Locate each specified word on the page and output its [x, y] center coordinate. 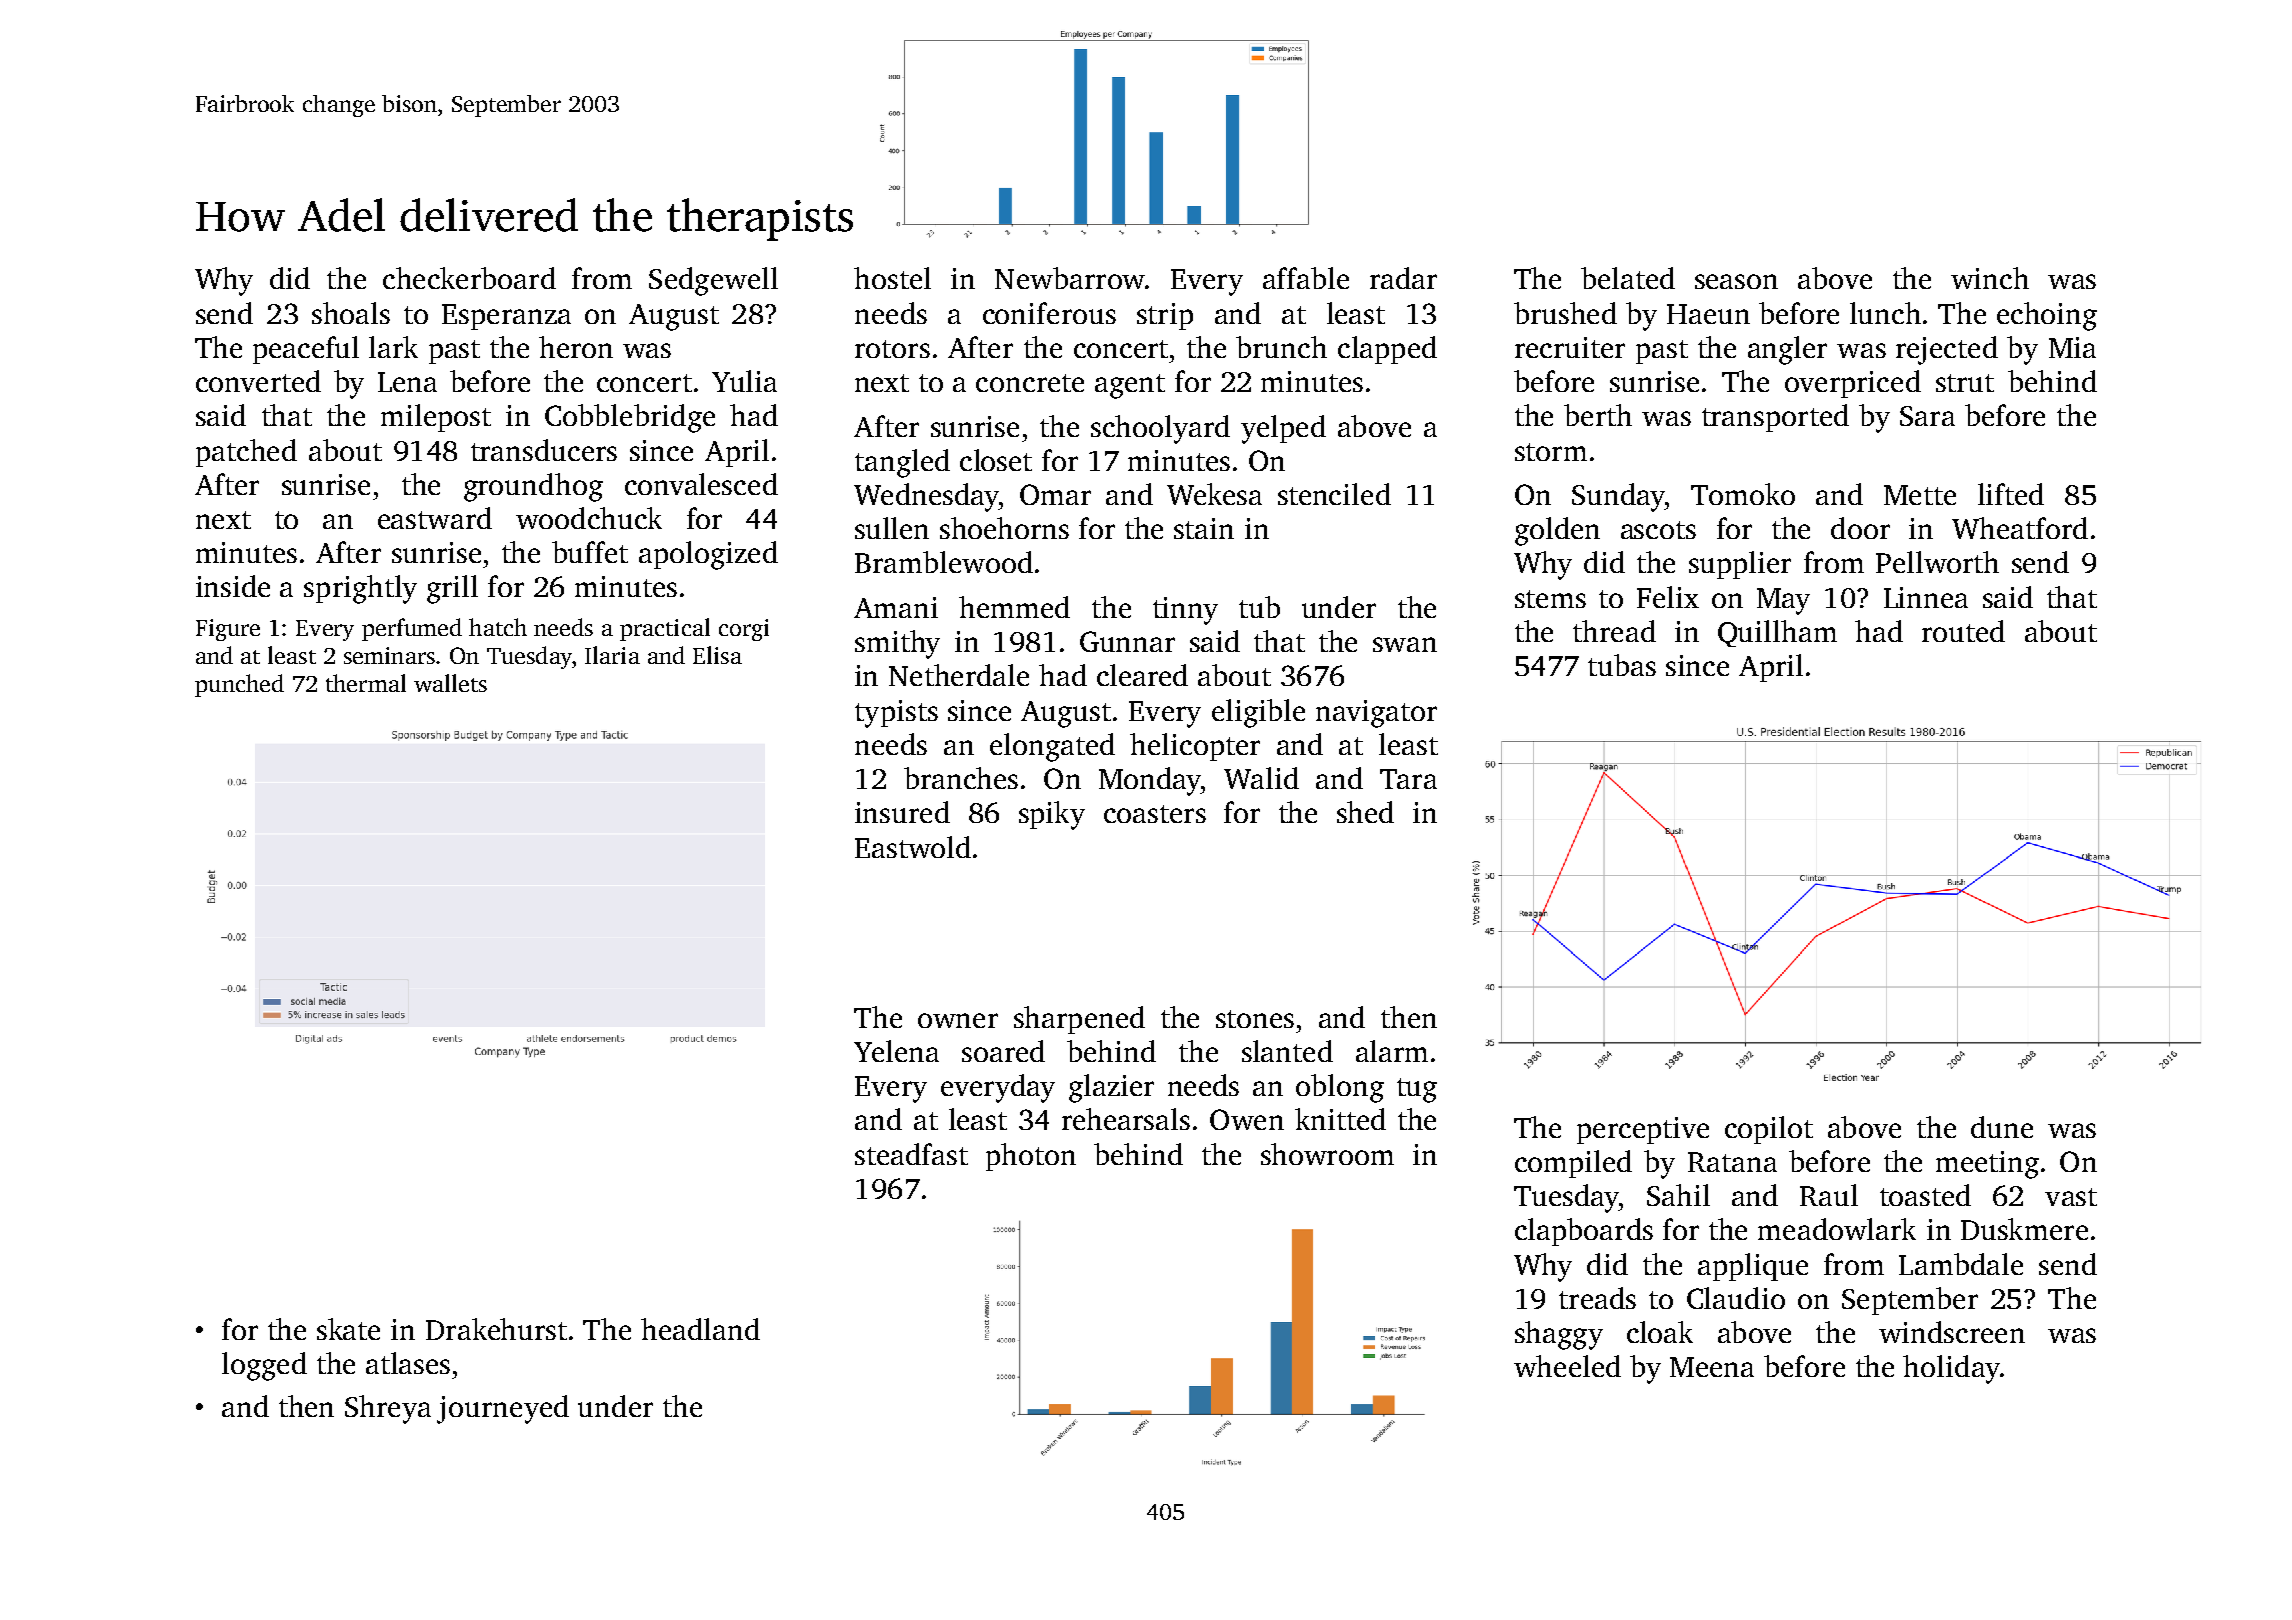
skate [348, 1329]
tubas [1622, 665]
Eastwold [913, 847]
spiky [1052, 815]
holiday [1951, 1369]
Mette [1920, 495]
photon [1031, 1157]
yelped [1283, 429]
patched [246, 453]
